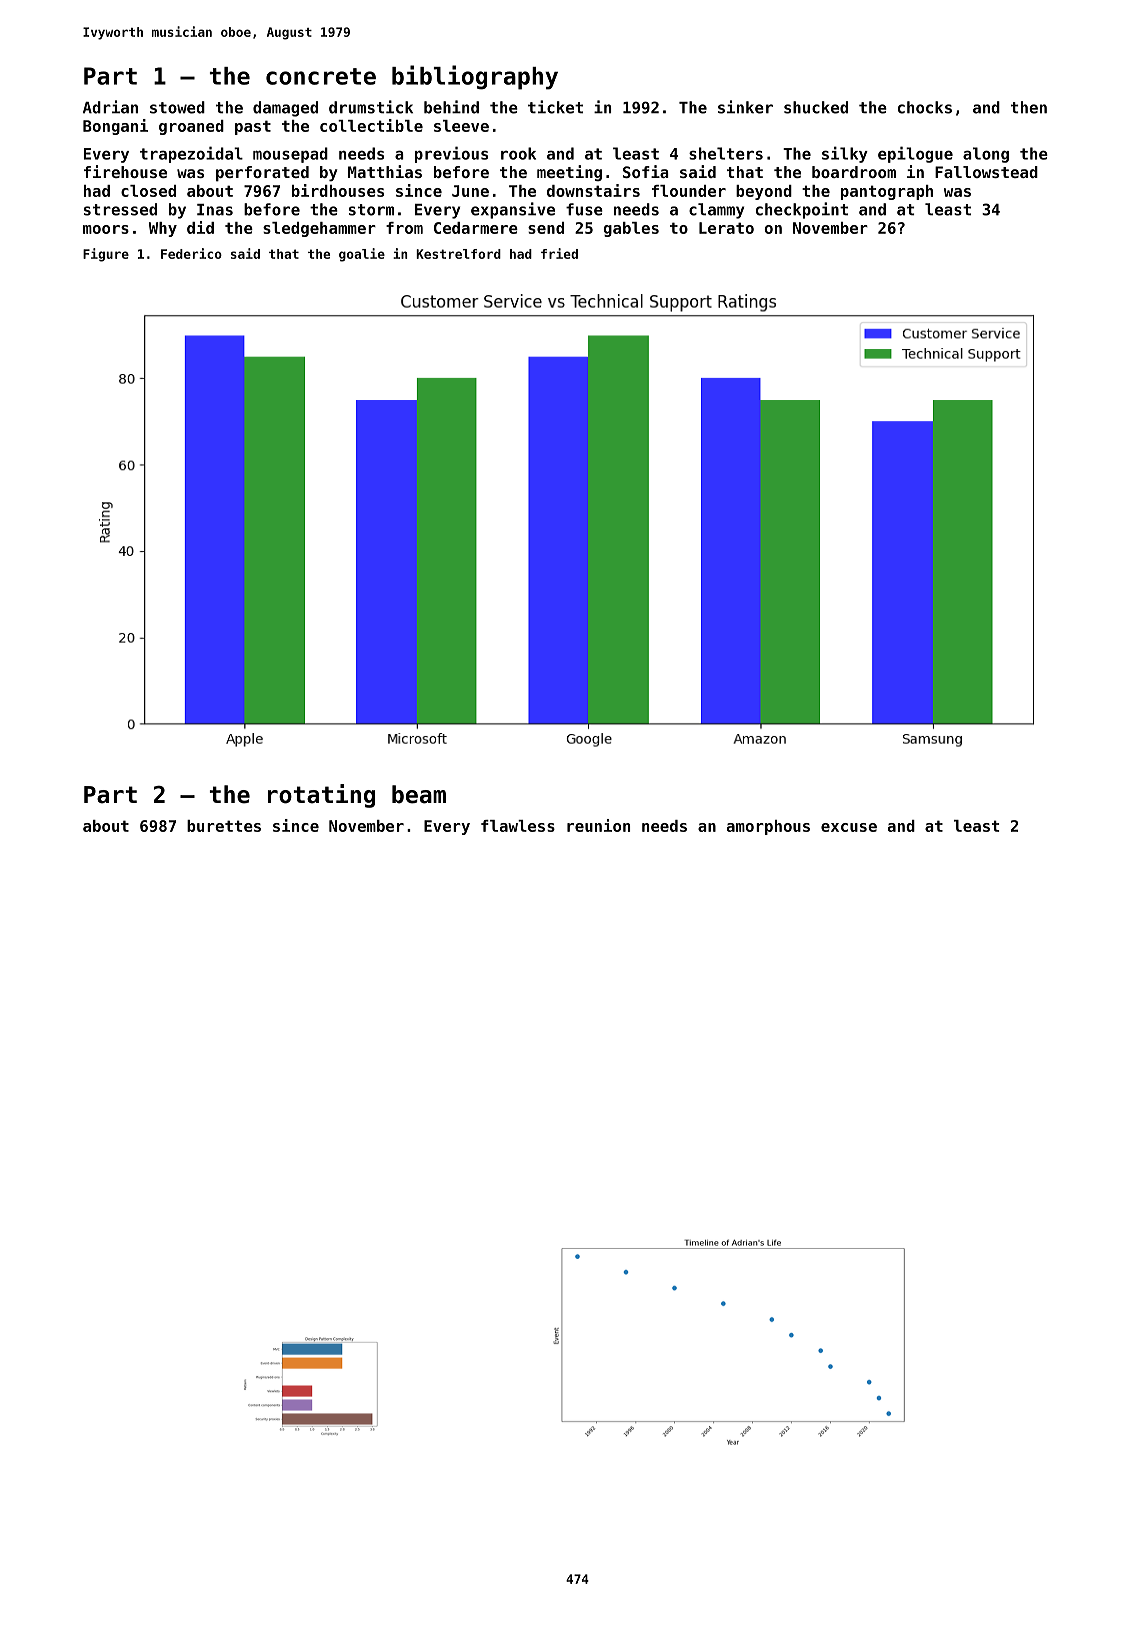 Image resolution: width=1132 pixels, height=1639 pixels. Describe the element at coordinates (518, 826) in the image. I see `flawless` at that location.
